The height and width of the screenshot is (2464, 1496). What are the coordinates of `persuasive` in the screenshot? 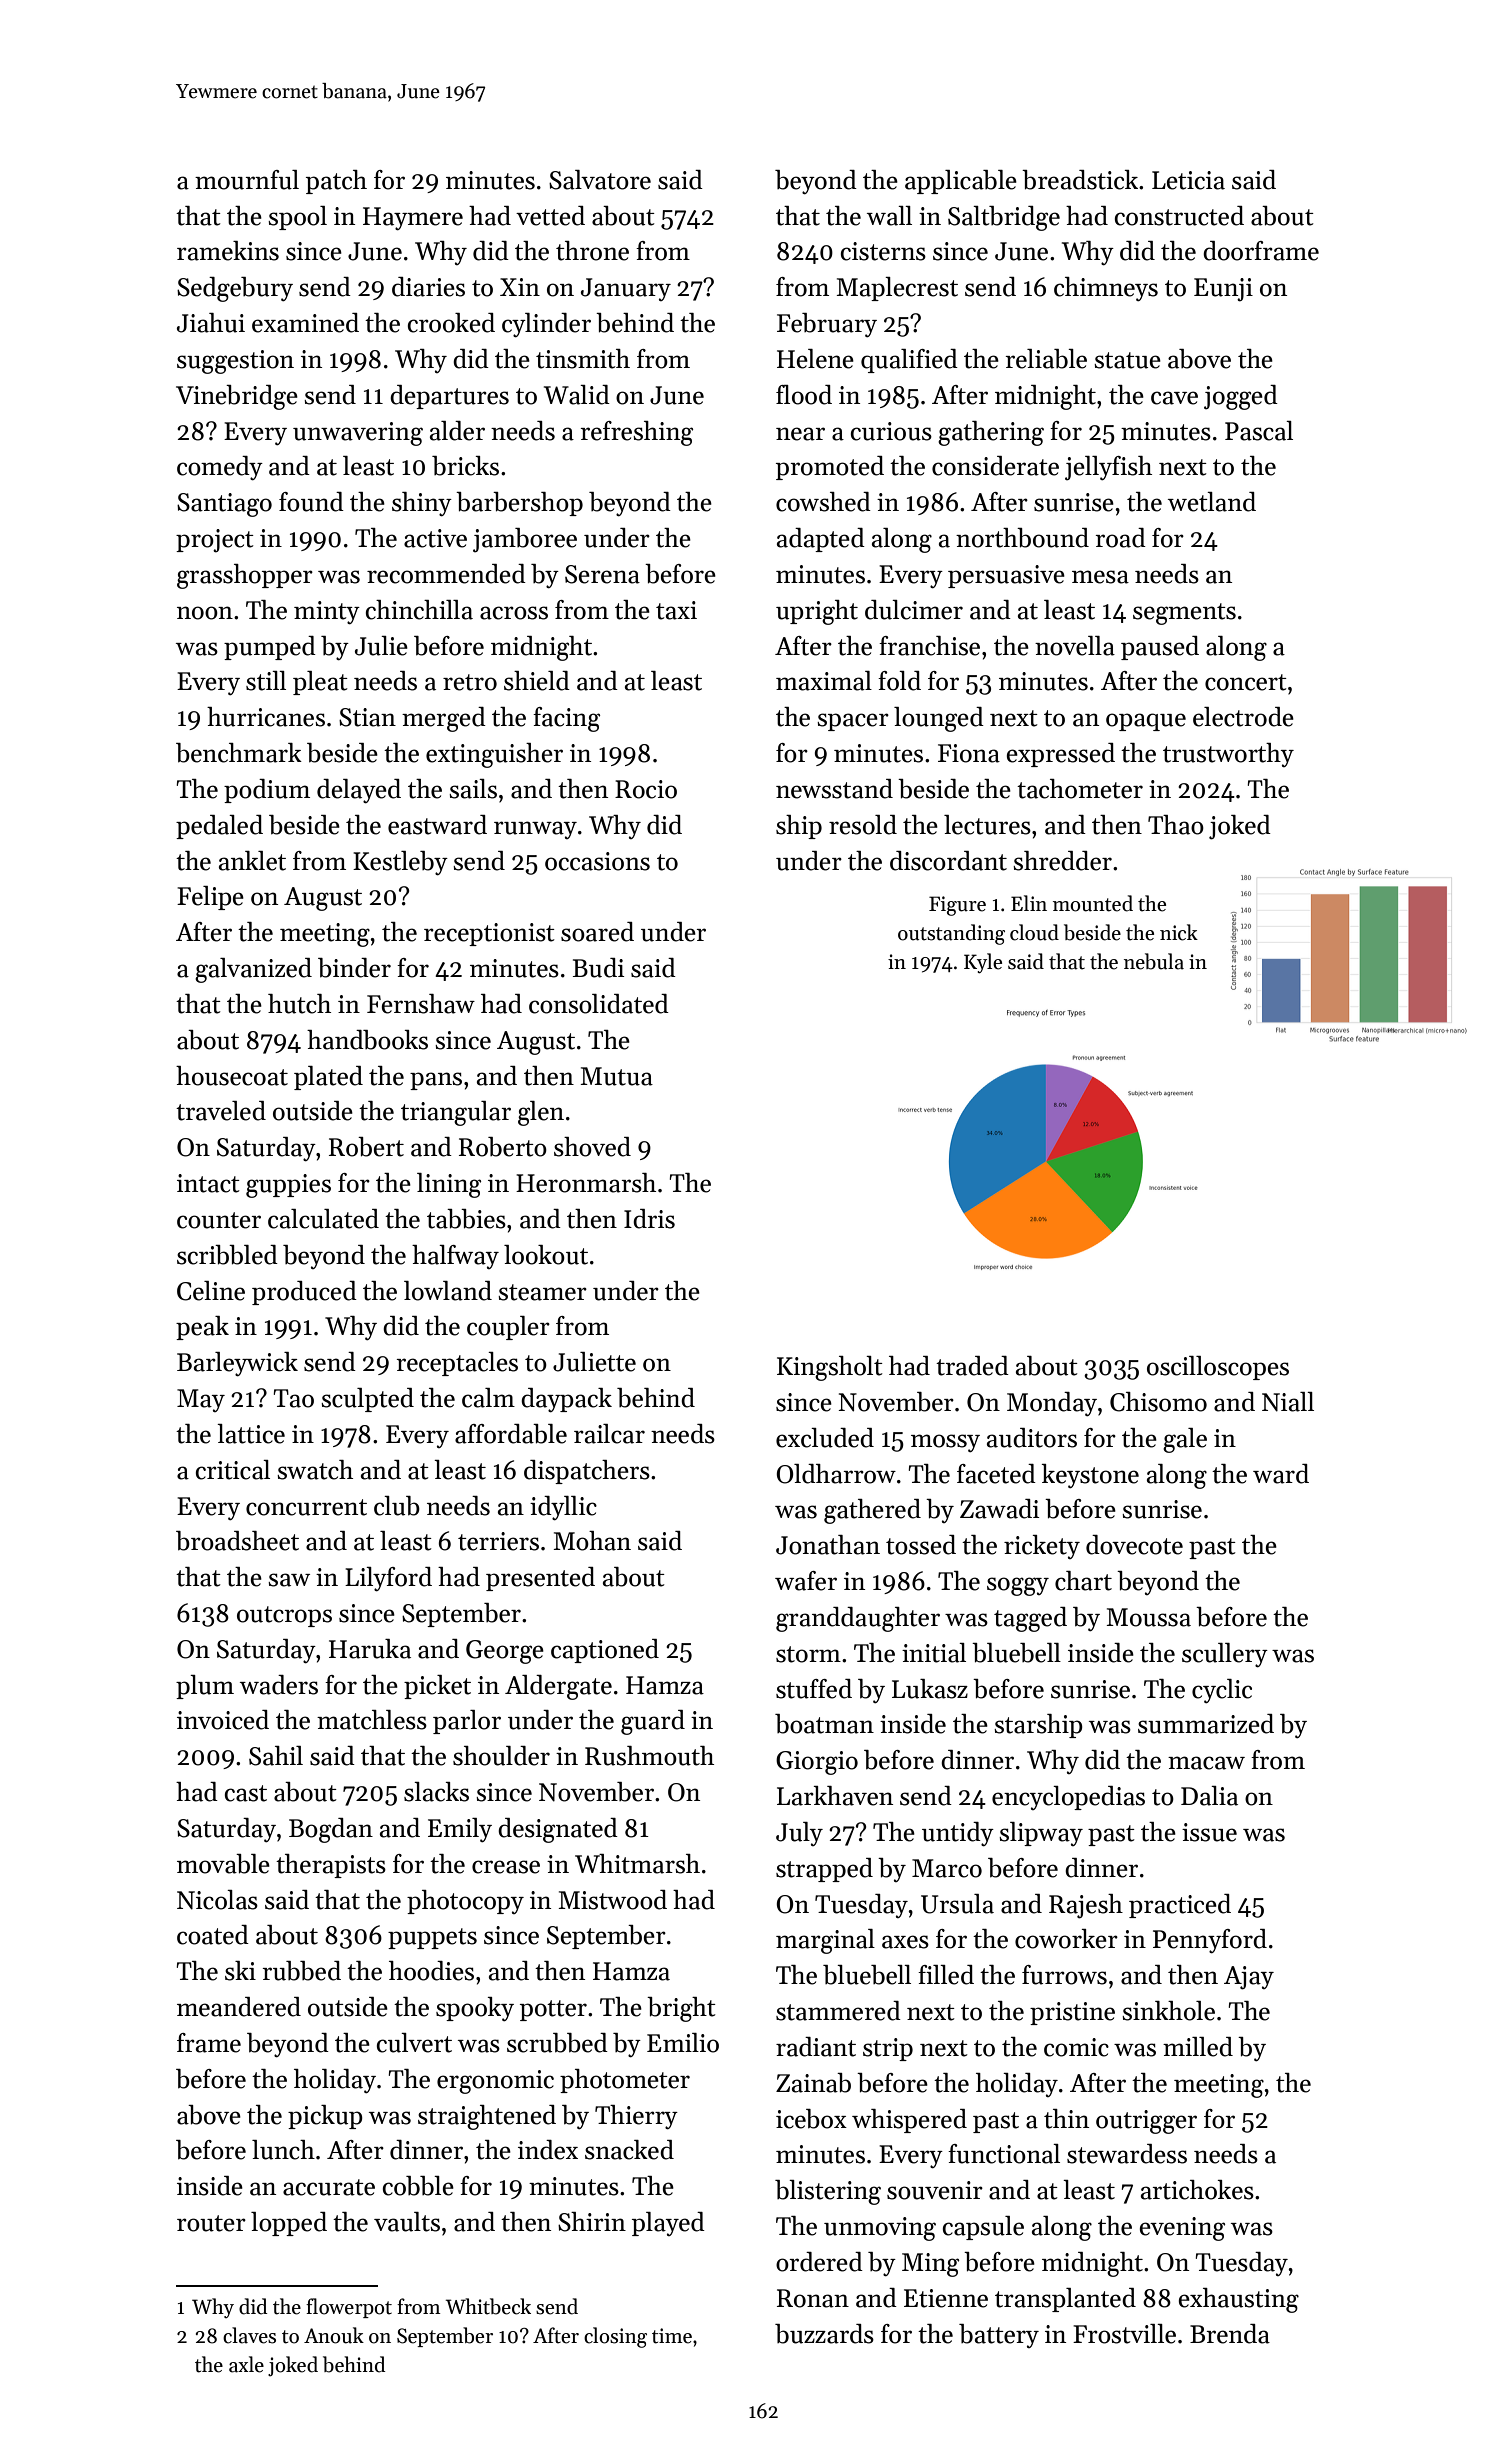 It's located at (1006, 576).
